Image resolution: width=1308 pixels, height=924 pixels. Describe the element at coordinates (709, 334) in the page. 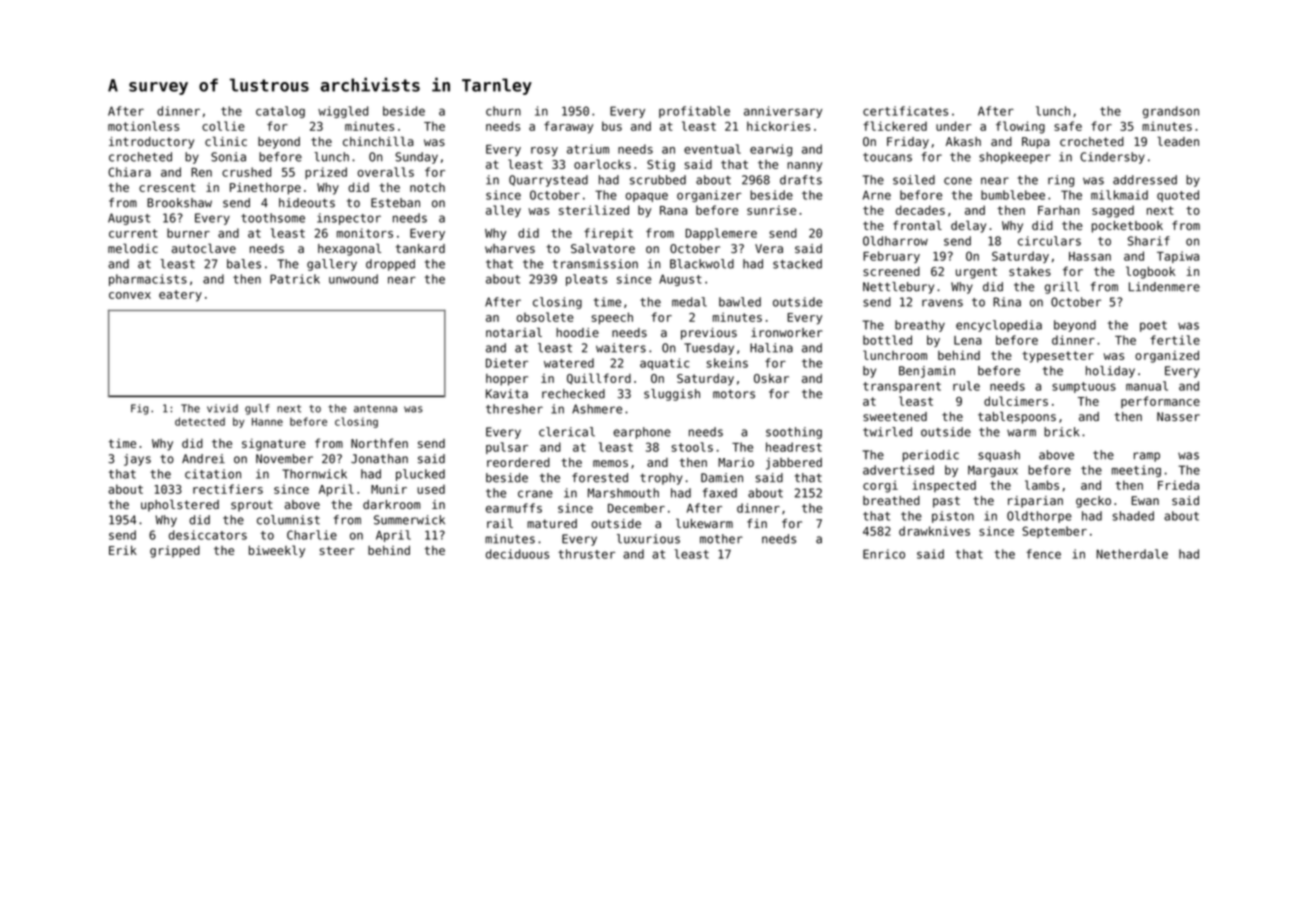

I see `previous` at that location.
